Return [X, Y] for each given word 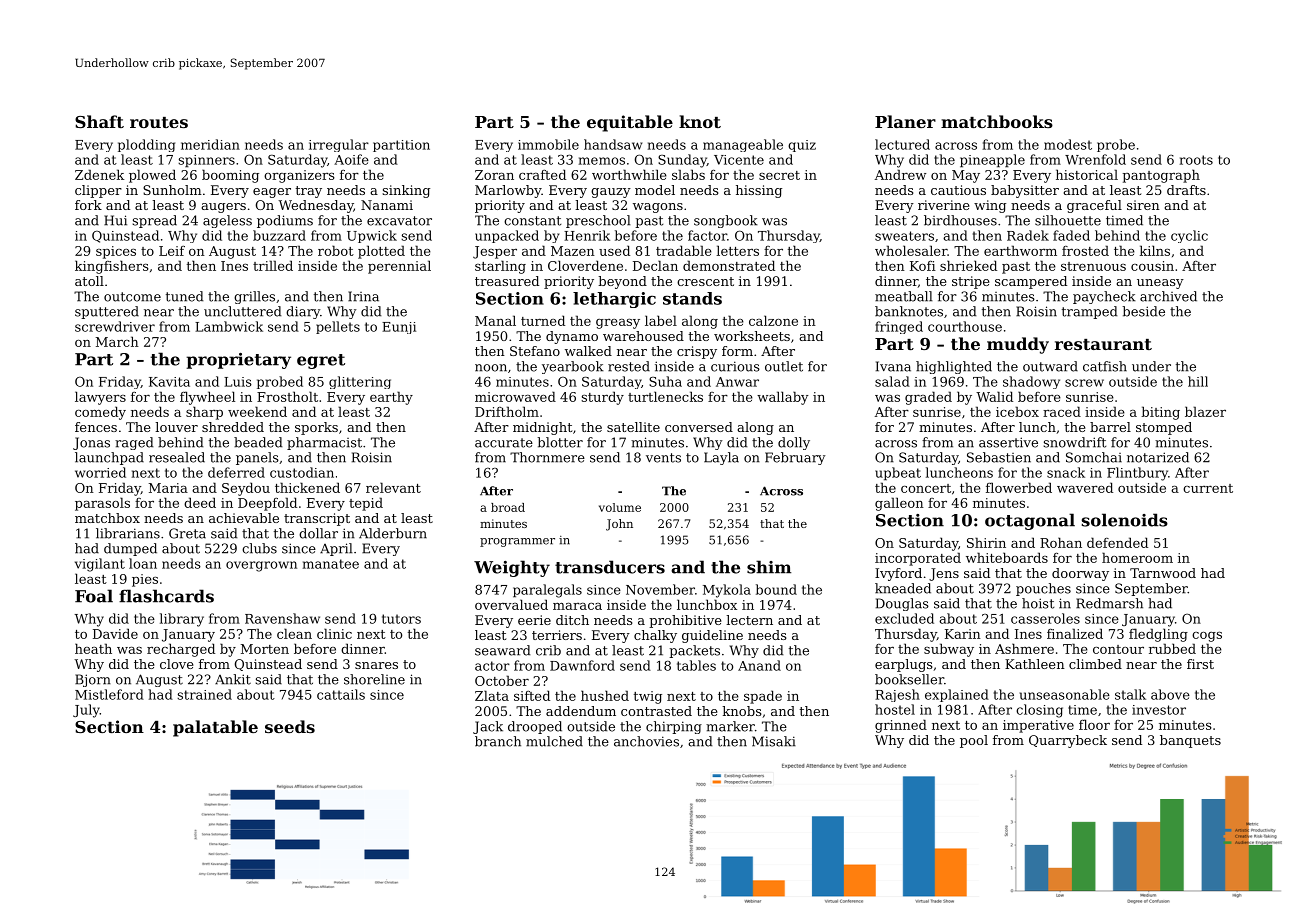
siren [1143, 205]
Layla [721, 458]
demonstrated [729, 265]
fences [96, 427]
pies [145, 580]
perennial [399, 267]
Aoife [351, 159]
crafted [542, 174]
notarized [1158, 457]
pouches [1043, 589]
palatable [215, 728]
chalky [655, 636]
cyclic [1189, 236]
